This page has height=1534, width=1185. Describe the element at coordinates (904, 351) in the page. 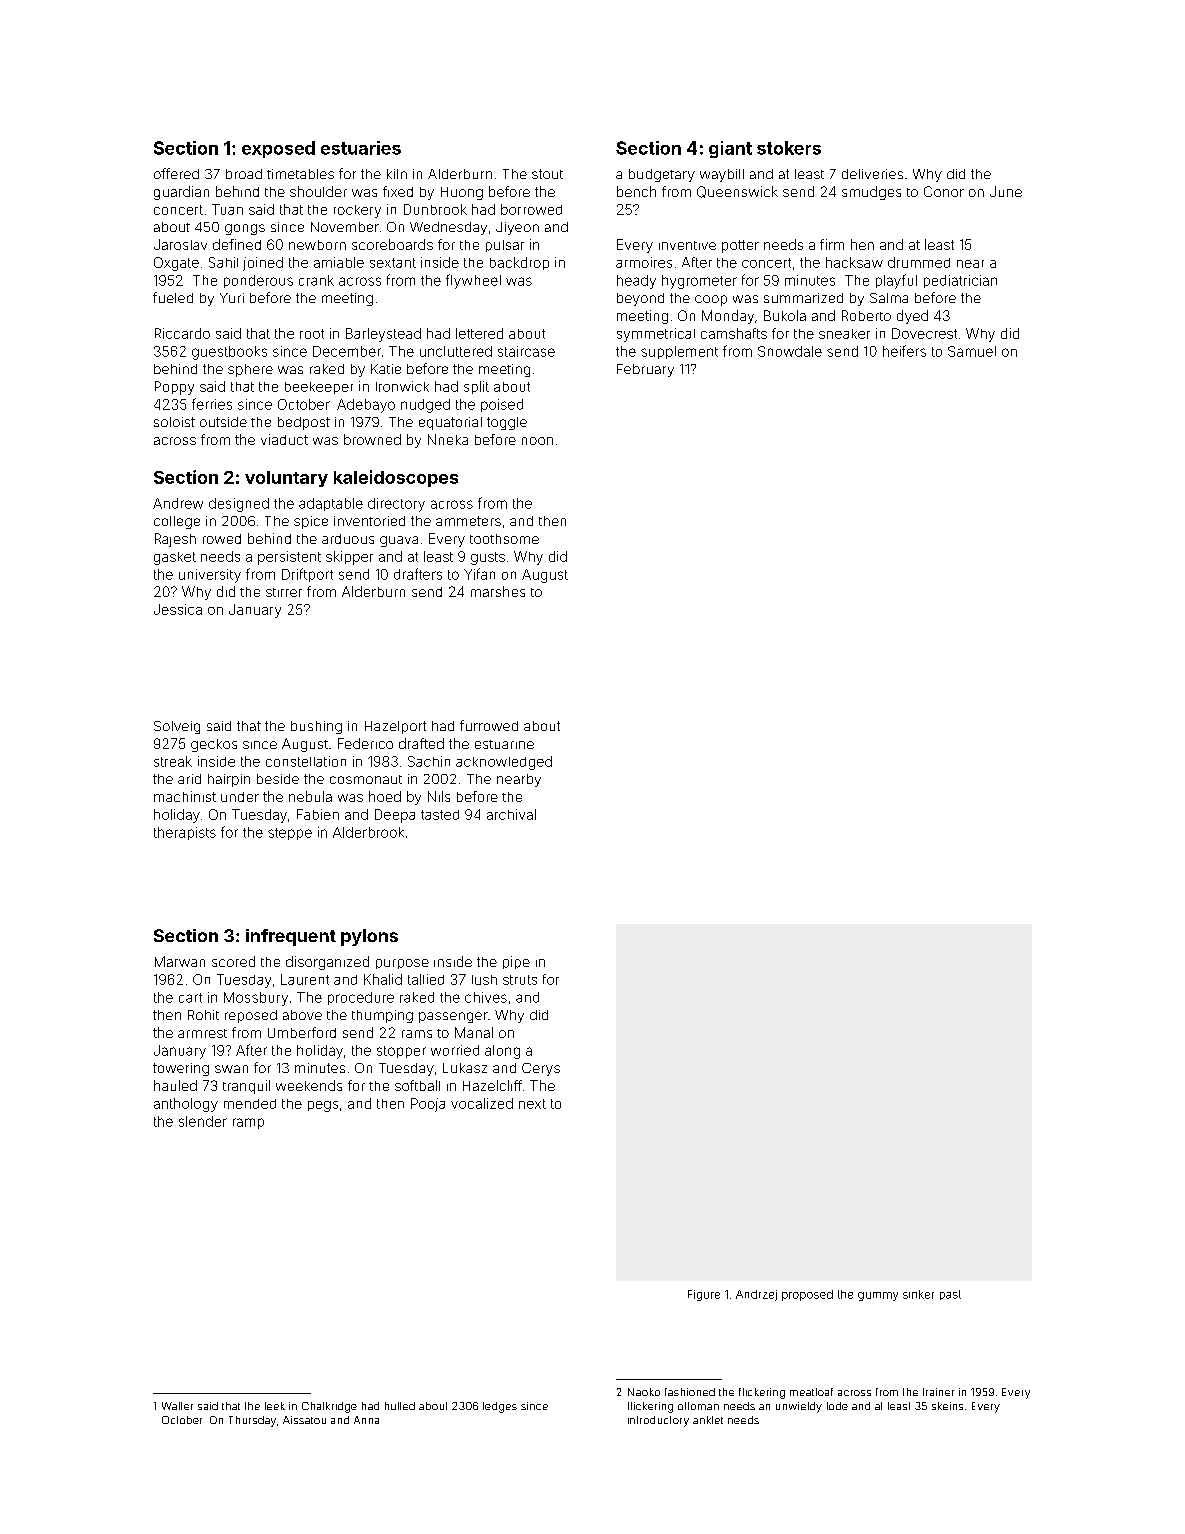

I see `heifers` at that location.
